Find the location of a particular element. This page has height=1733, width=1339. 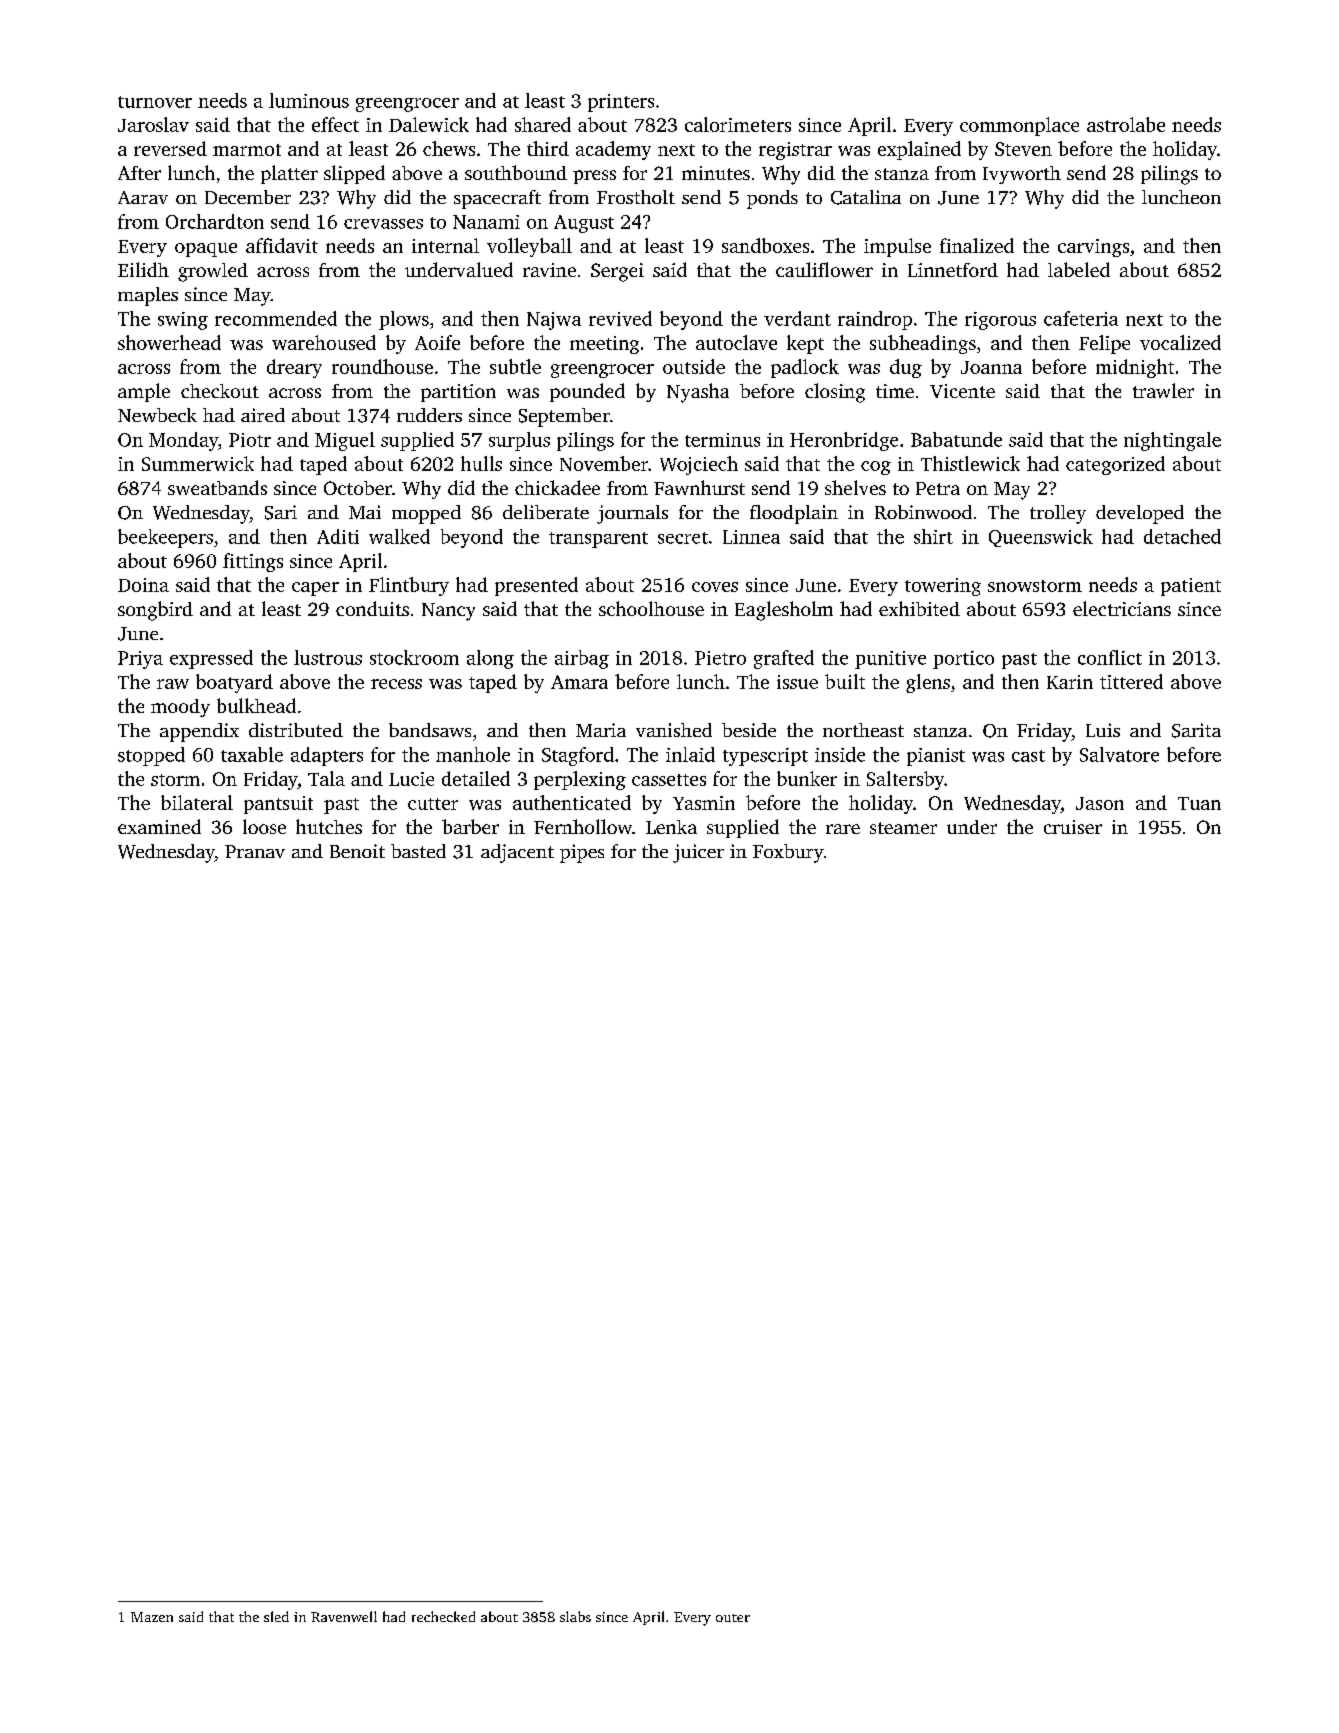

vocalized is located at coordinates (1180, 342).
